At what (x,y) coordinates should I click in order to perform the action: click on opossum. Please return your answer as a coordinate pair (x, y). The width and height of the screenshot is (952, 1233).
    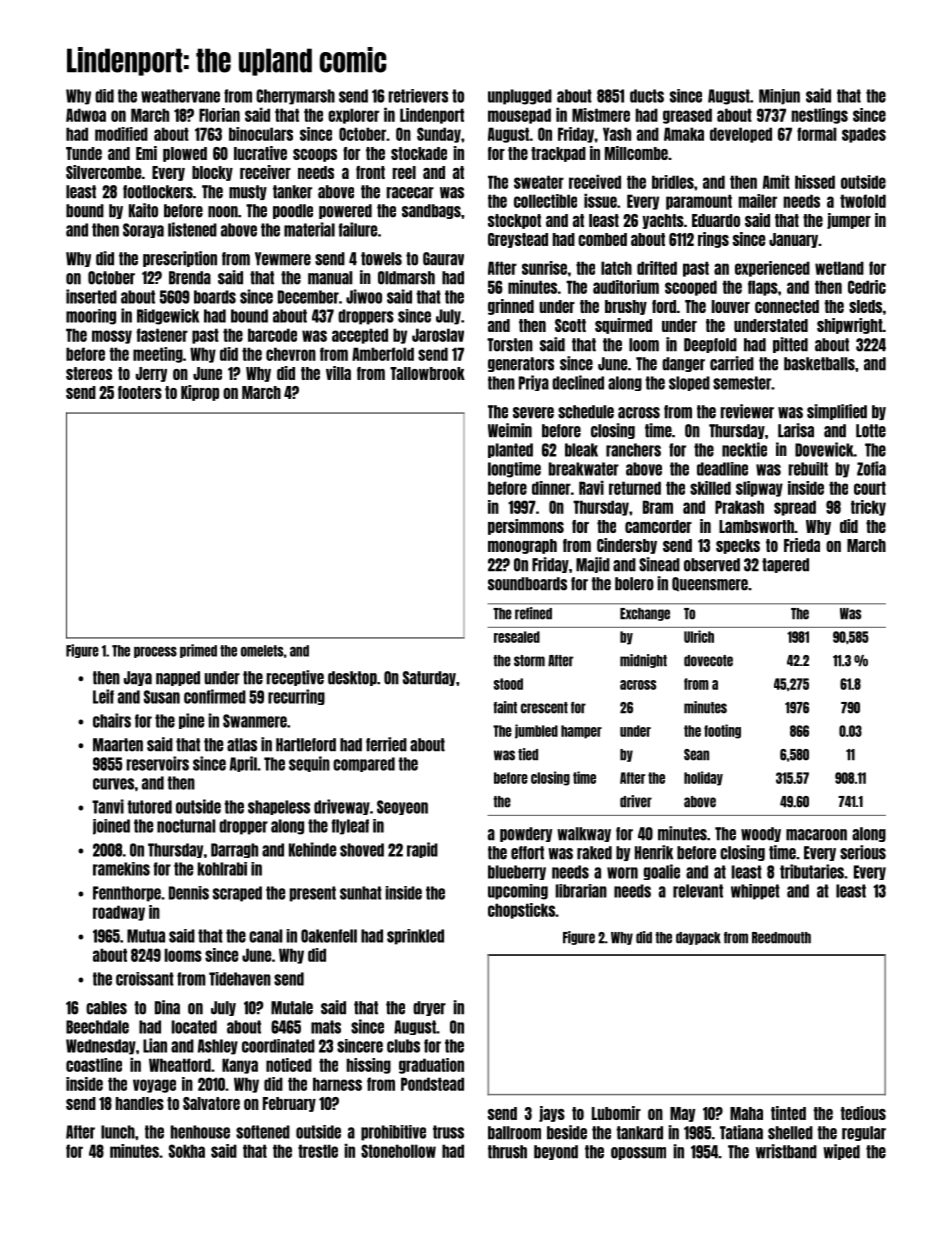
    Looking at the image, I should click on (638, 1153).
